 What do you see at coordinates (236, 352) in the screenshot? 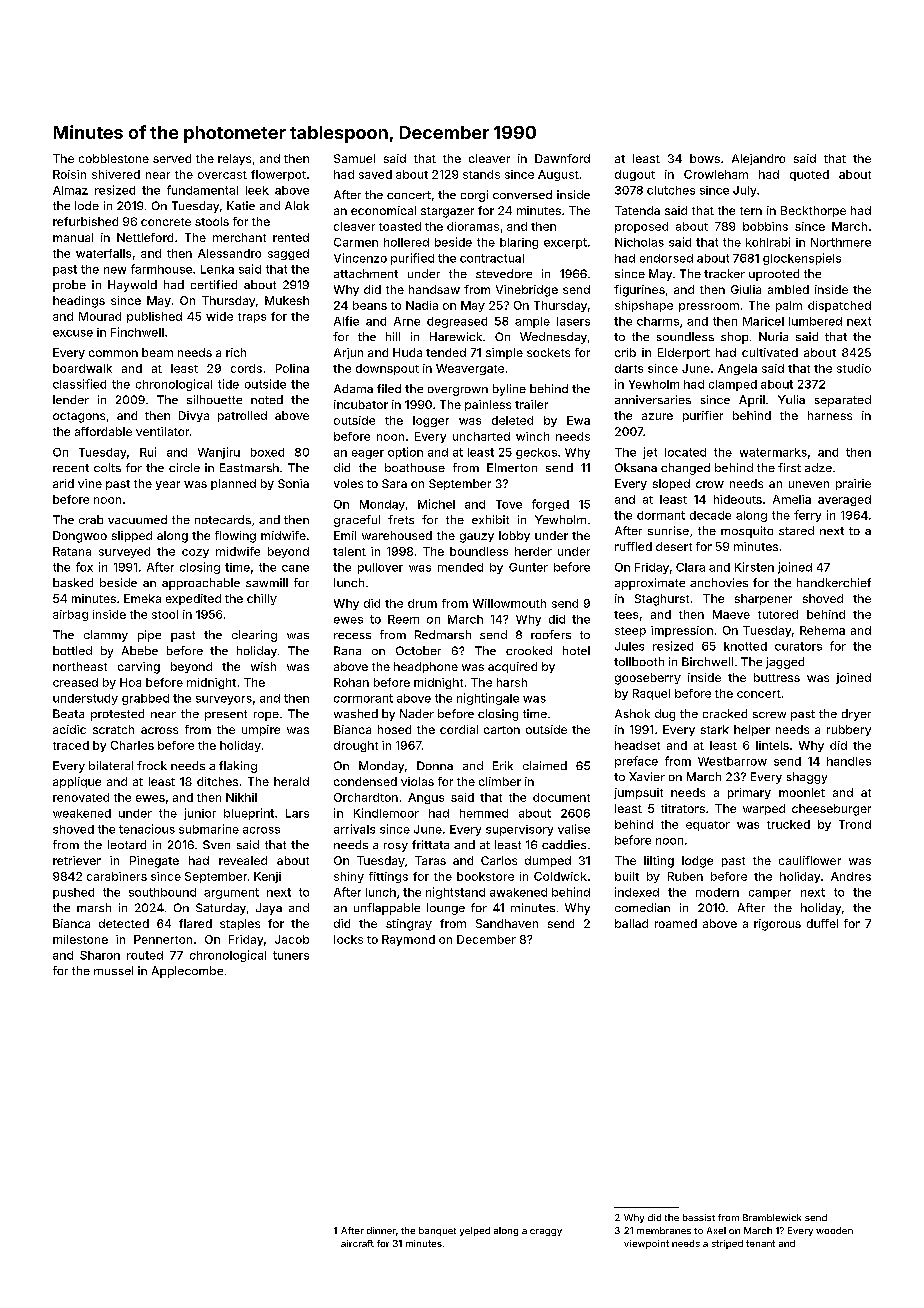
I see `rich` at bounding box center [236, 352].
